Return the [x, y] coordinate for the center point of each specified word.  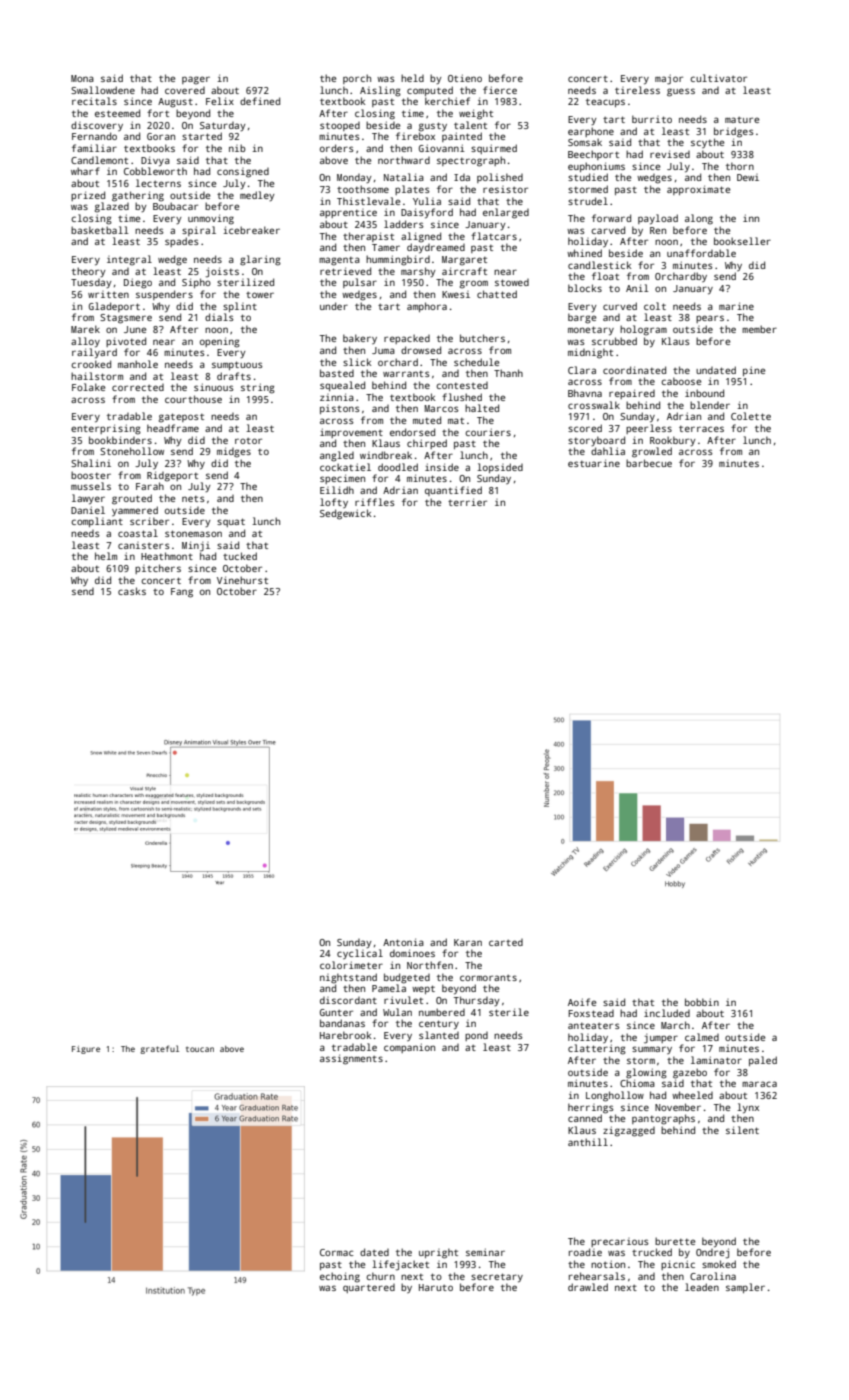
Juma [383, 350]
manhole [138, 364]
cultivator [718, 78]
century [439, 1025]
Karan [468, 942]
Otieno [465, 78]
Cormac [337, 1252]
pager [196, 80]
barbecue [649, 463]
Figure [86, 1050]
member [759, 329]
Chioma [637, 1083]
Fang [182, 593]
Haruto [436, 1287]
